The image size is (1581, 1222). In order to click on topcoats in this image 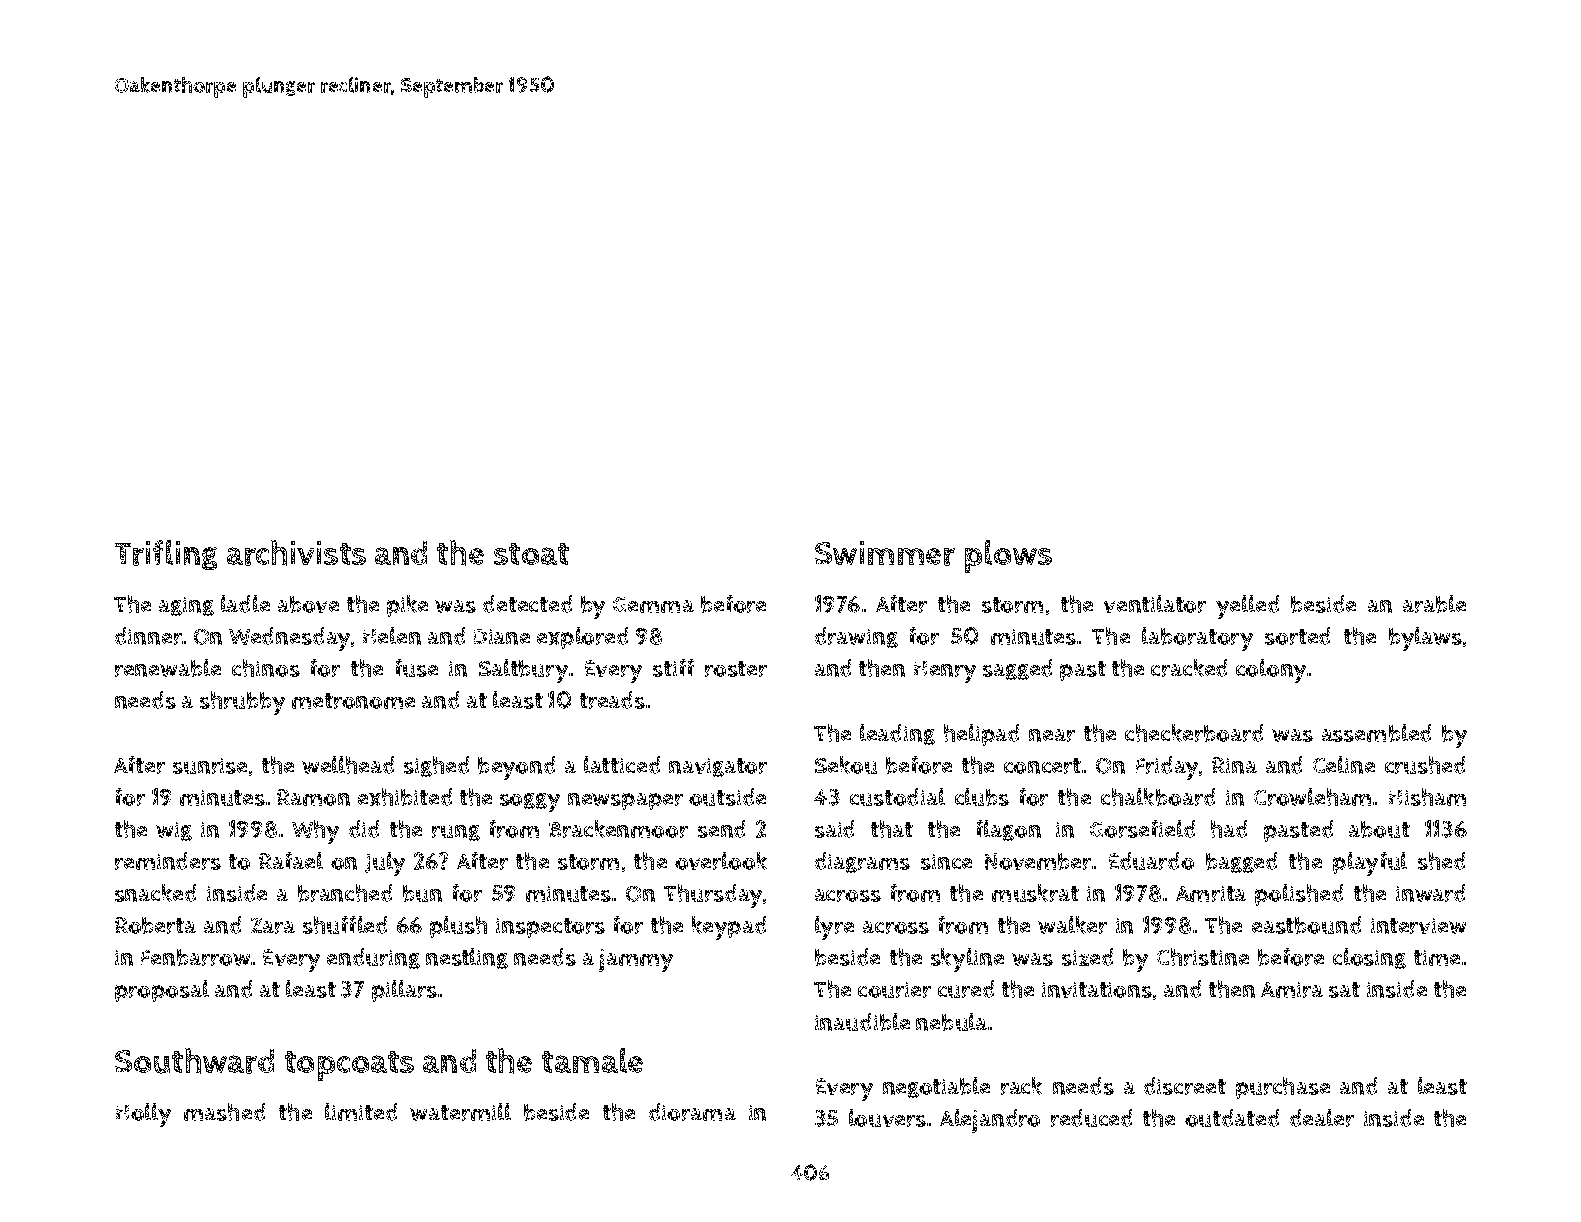, I will do `click(349, 1066)`.
